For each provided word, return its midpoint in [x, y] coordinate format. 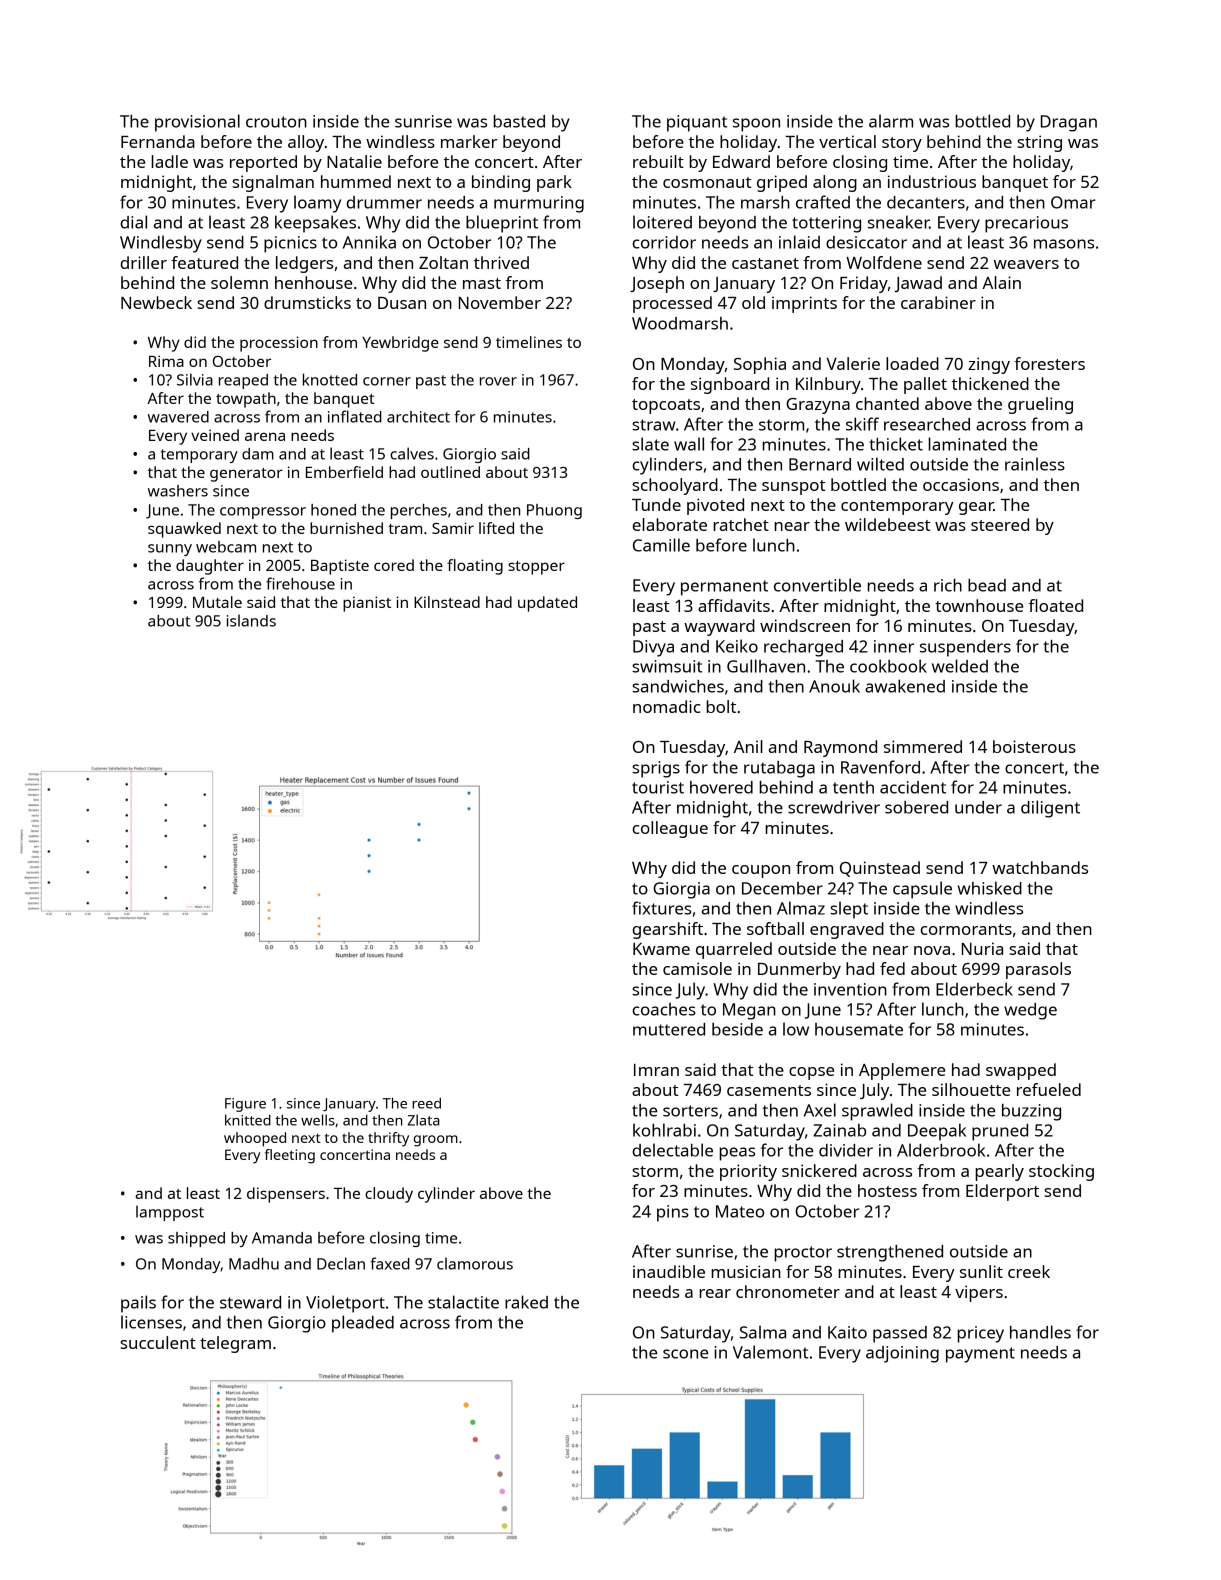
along [835, 183]
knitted [248, 1120]
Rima [166, 361]
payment [980, 1355]
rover [498, 381]
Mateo [740, 1211]
